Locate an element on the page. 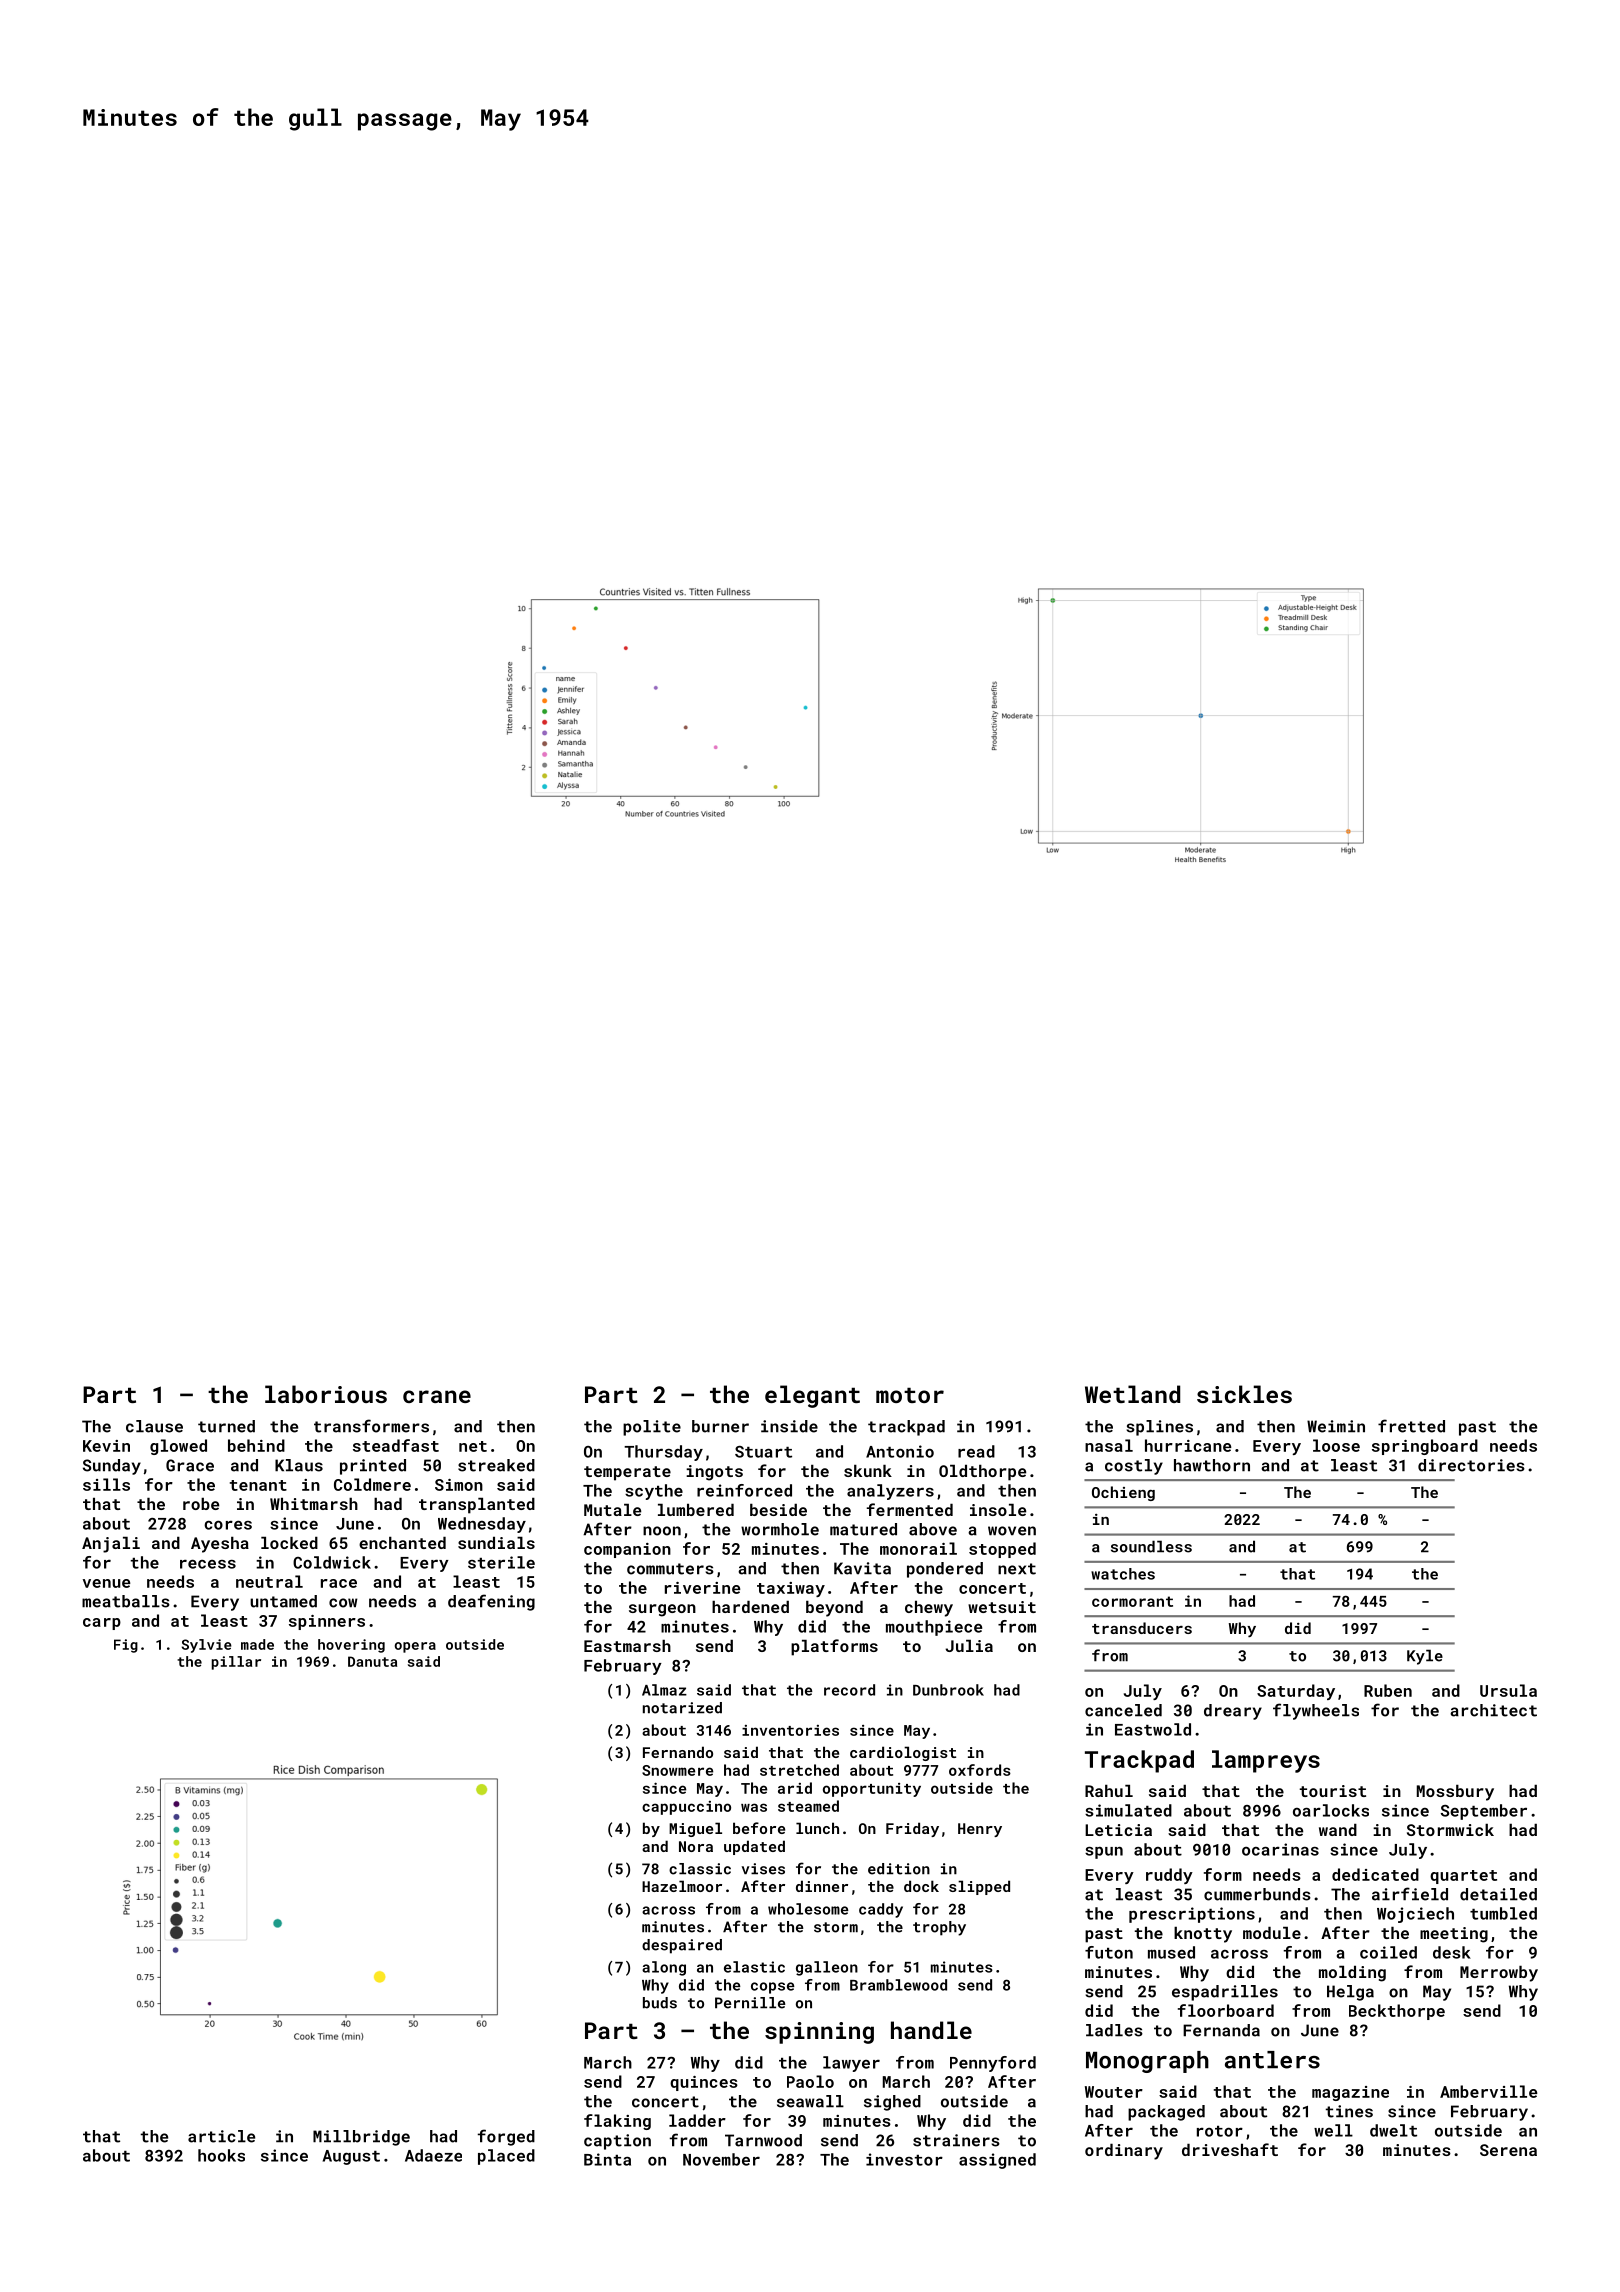 This image has height=2292, width=1620. pillar is located at coordinates (236, 1663).
